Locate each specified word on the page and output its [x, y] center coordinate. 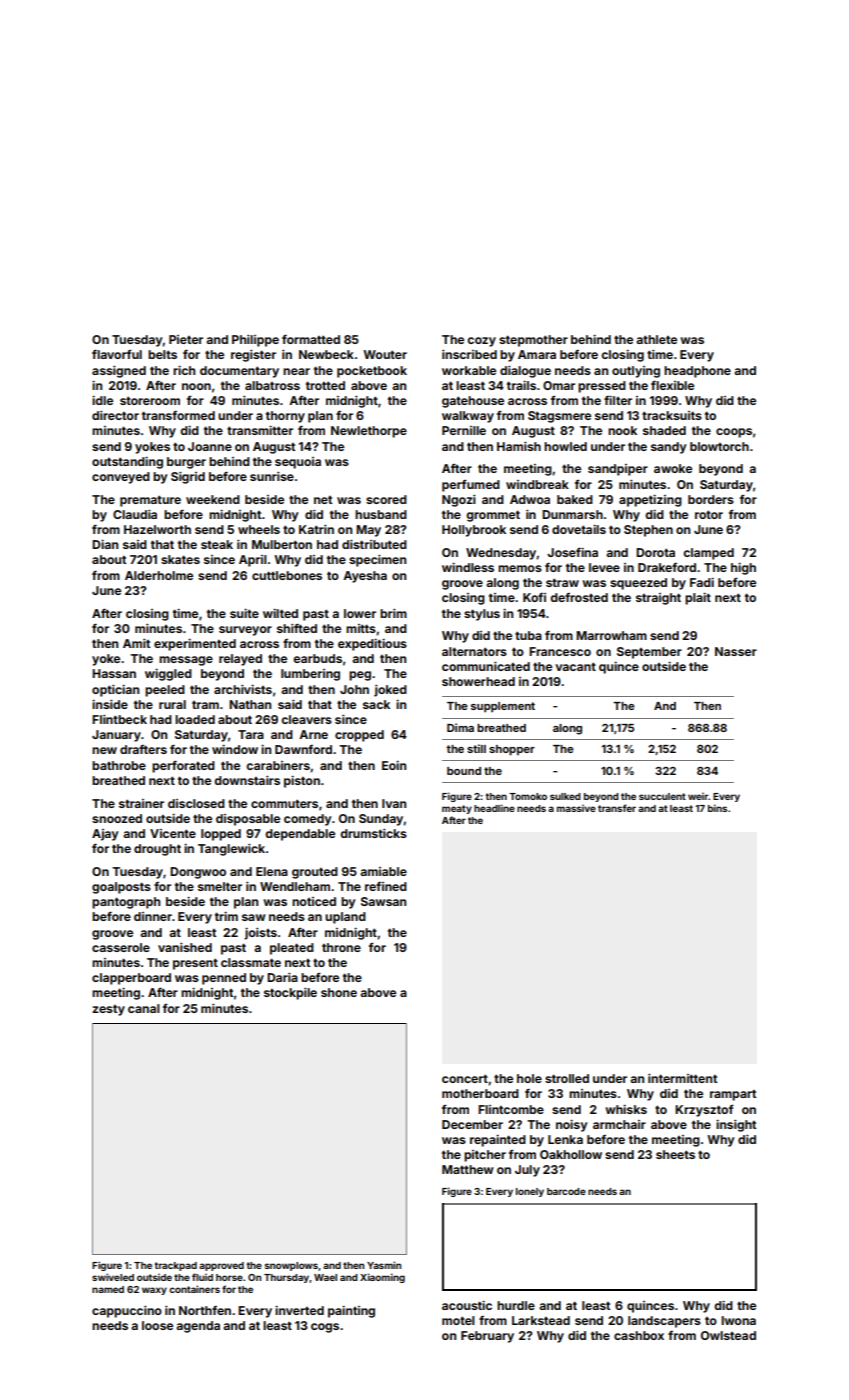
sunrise [272, 476]
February [487, 1337]
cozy [481, 342]
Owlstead [728, 1335]
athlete [656, 339]
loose [157, 1325]
